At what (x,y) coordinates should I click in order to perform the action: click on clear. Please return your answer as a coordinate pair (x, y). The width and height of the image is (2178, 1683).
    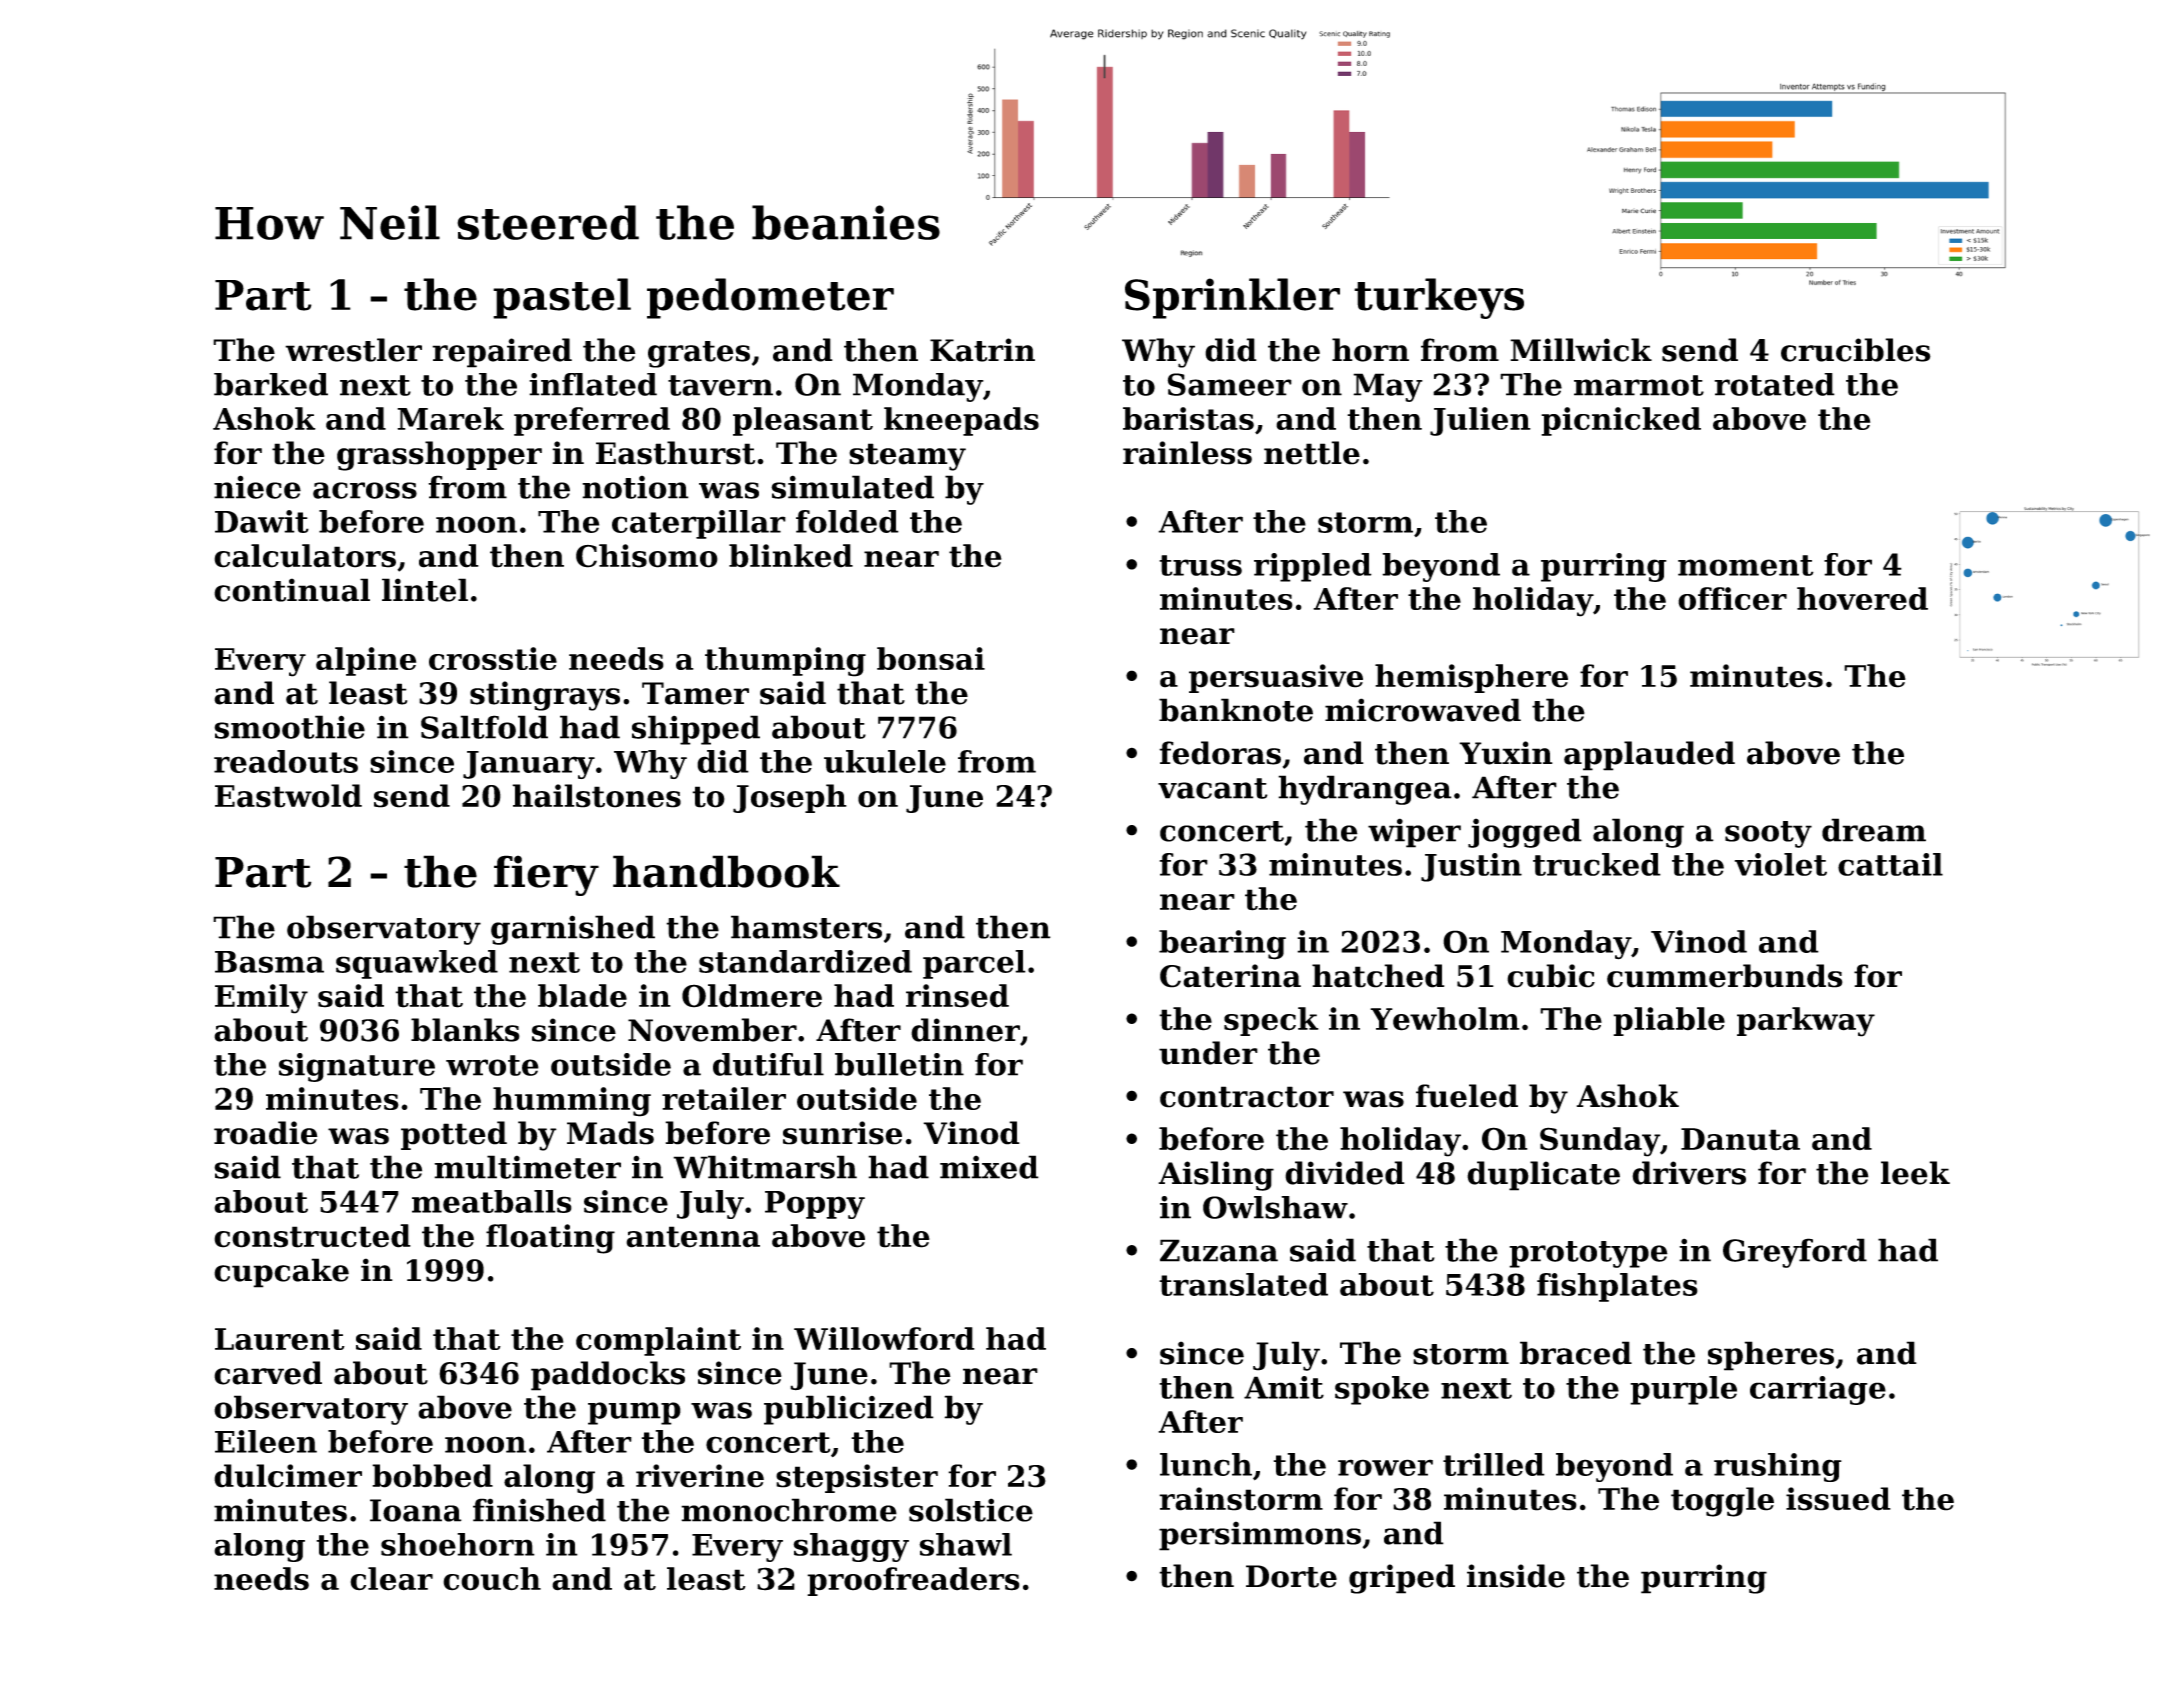
    Looking at the image, I should click on (391, 1579).
